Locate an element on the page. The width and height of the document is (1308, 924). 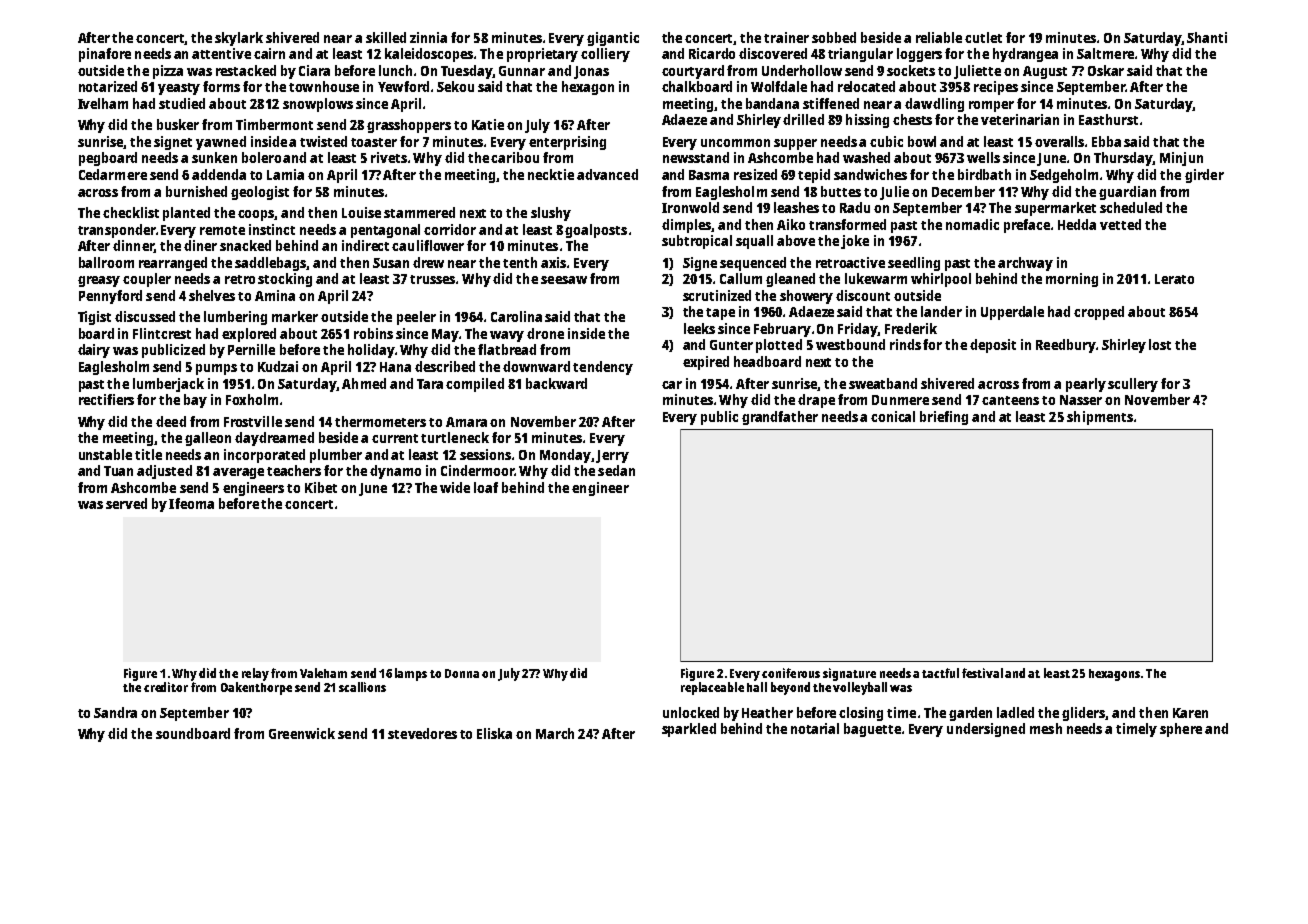
joke is located at coordinates (855, 242).
